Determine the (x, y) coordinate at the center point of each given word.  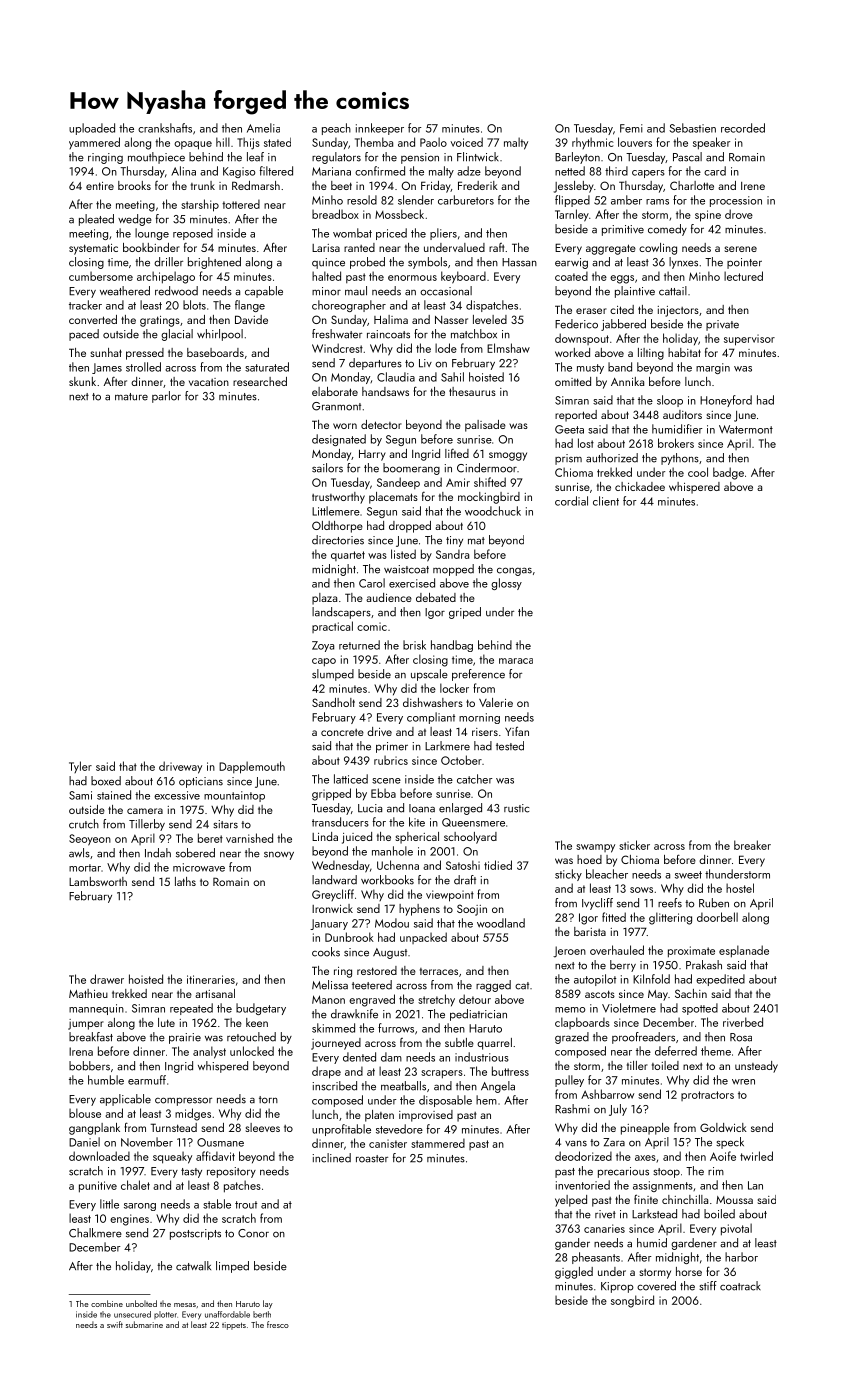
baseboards (215, 352)
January (329, 924)
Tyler (80, 767)
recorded (743, 128)
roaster (372, 1159)
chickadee (640, 486)
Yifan (517, 731)
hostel (740, 888)
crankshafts (165, 128)
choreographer (349, 306)
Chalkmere (95, 1233)
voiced (467, 142)
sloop (670, 401)
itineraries (211, 979)
